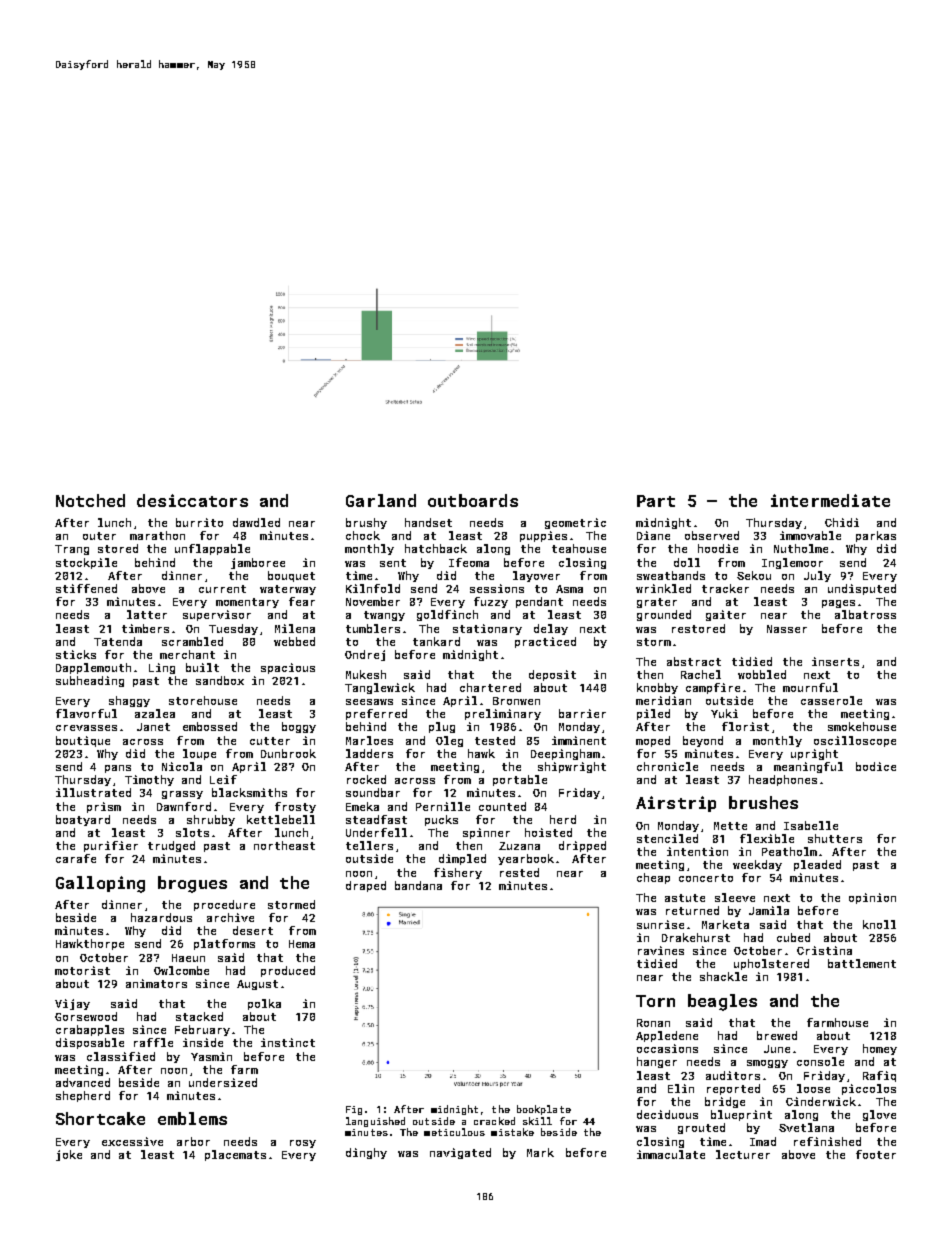  I want to click on twangy, so click(384, 616).
